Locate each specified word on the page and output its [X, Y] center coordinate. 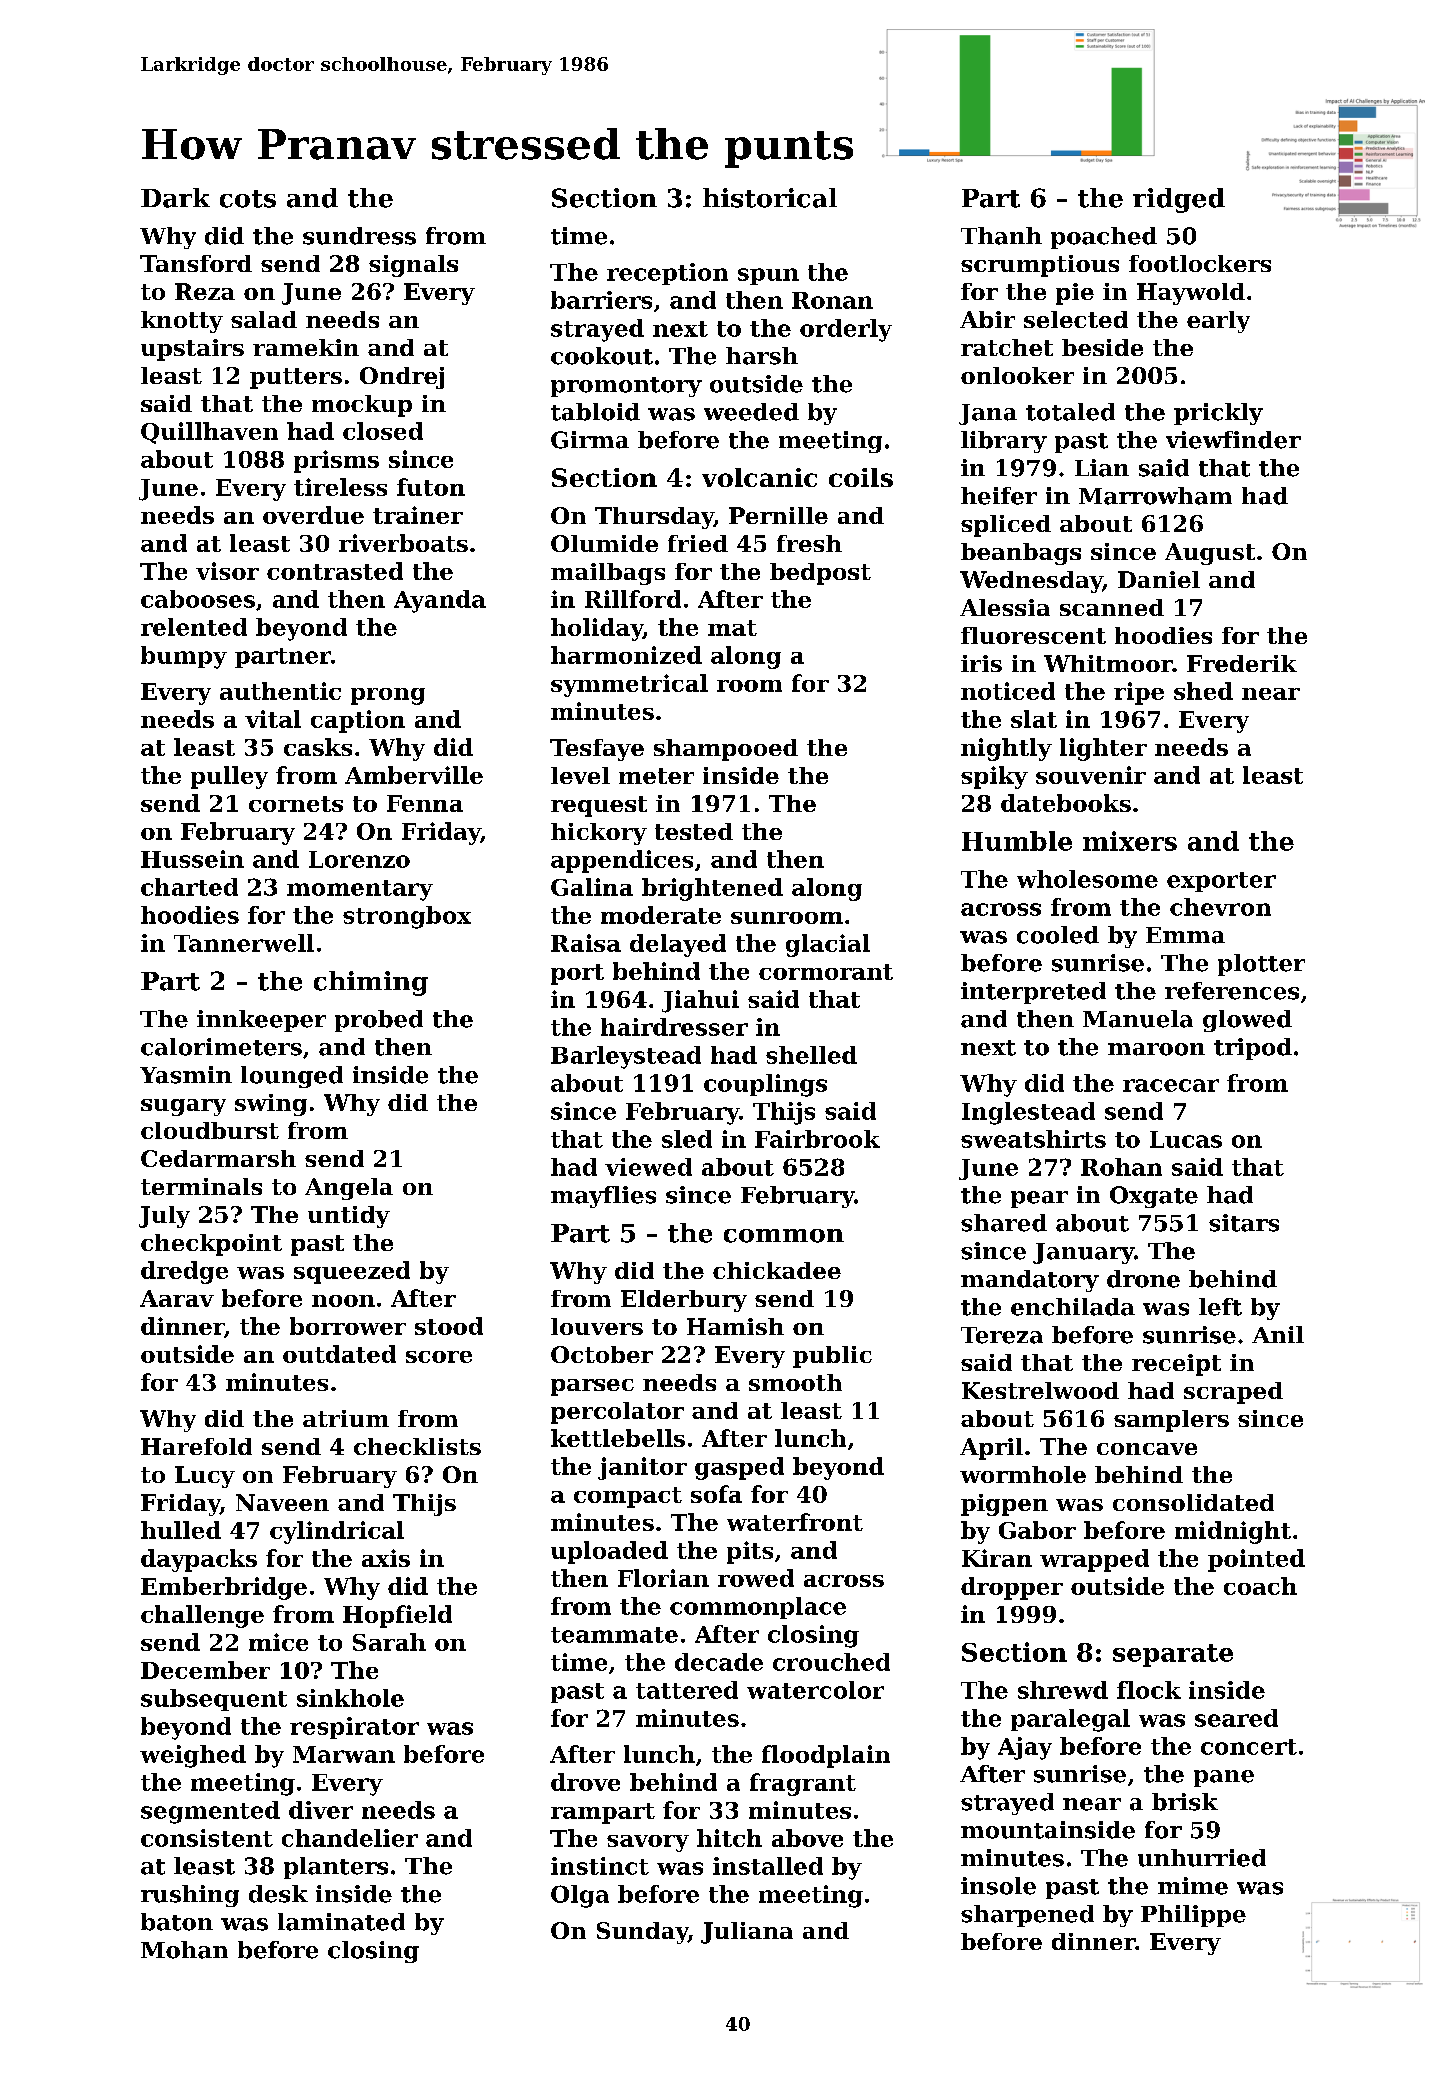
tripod [1253, 1049]
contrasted [335, 571]
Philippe [1193, 1916]
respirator [354, 1728]
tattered [687, 1690]
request [599, 806]
